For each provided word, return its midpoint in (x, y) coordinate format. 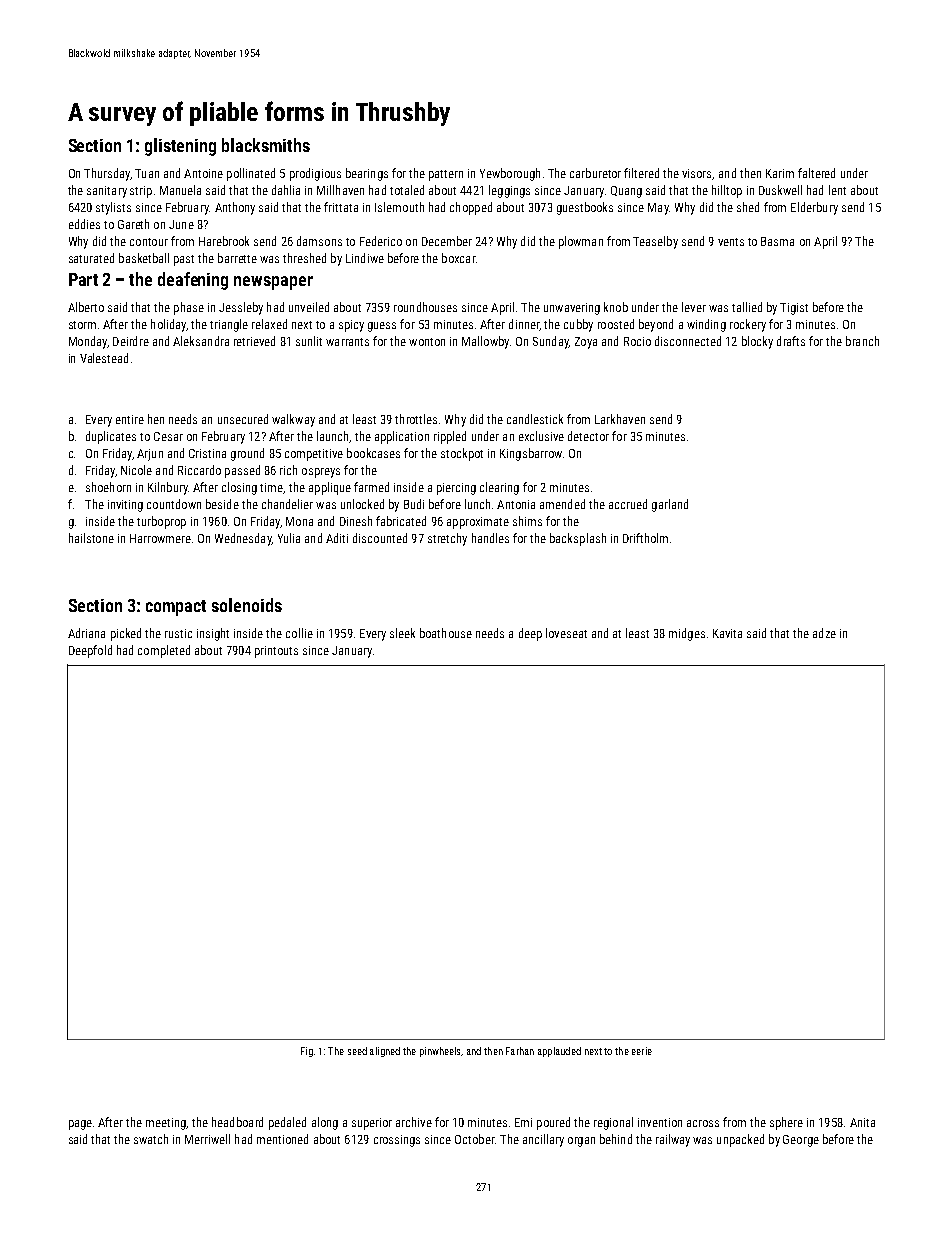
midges (687, 634)
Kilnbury (168, 488)
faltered (816, 173)
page (80, 1125)
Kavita (727, 633)
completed (164, 651)
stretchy (447, 539)
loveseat (566, 633)
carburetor (595, 173)
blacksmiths (266, 145)
